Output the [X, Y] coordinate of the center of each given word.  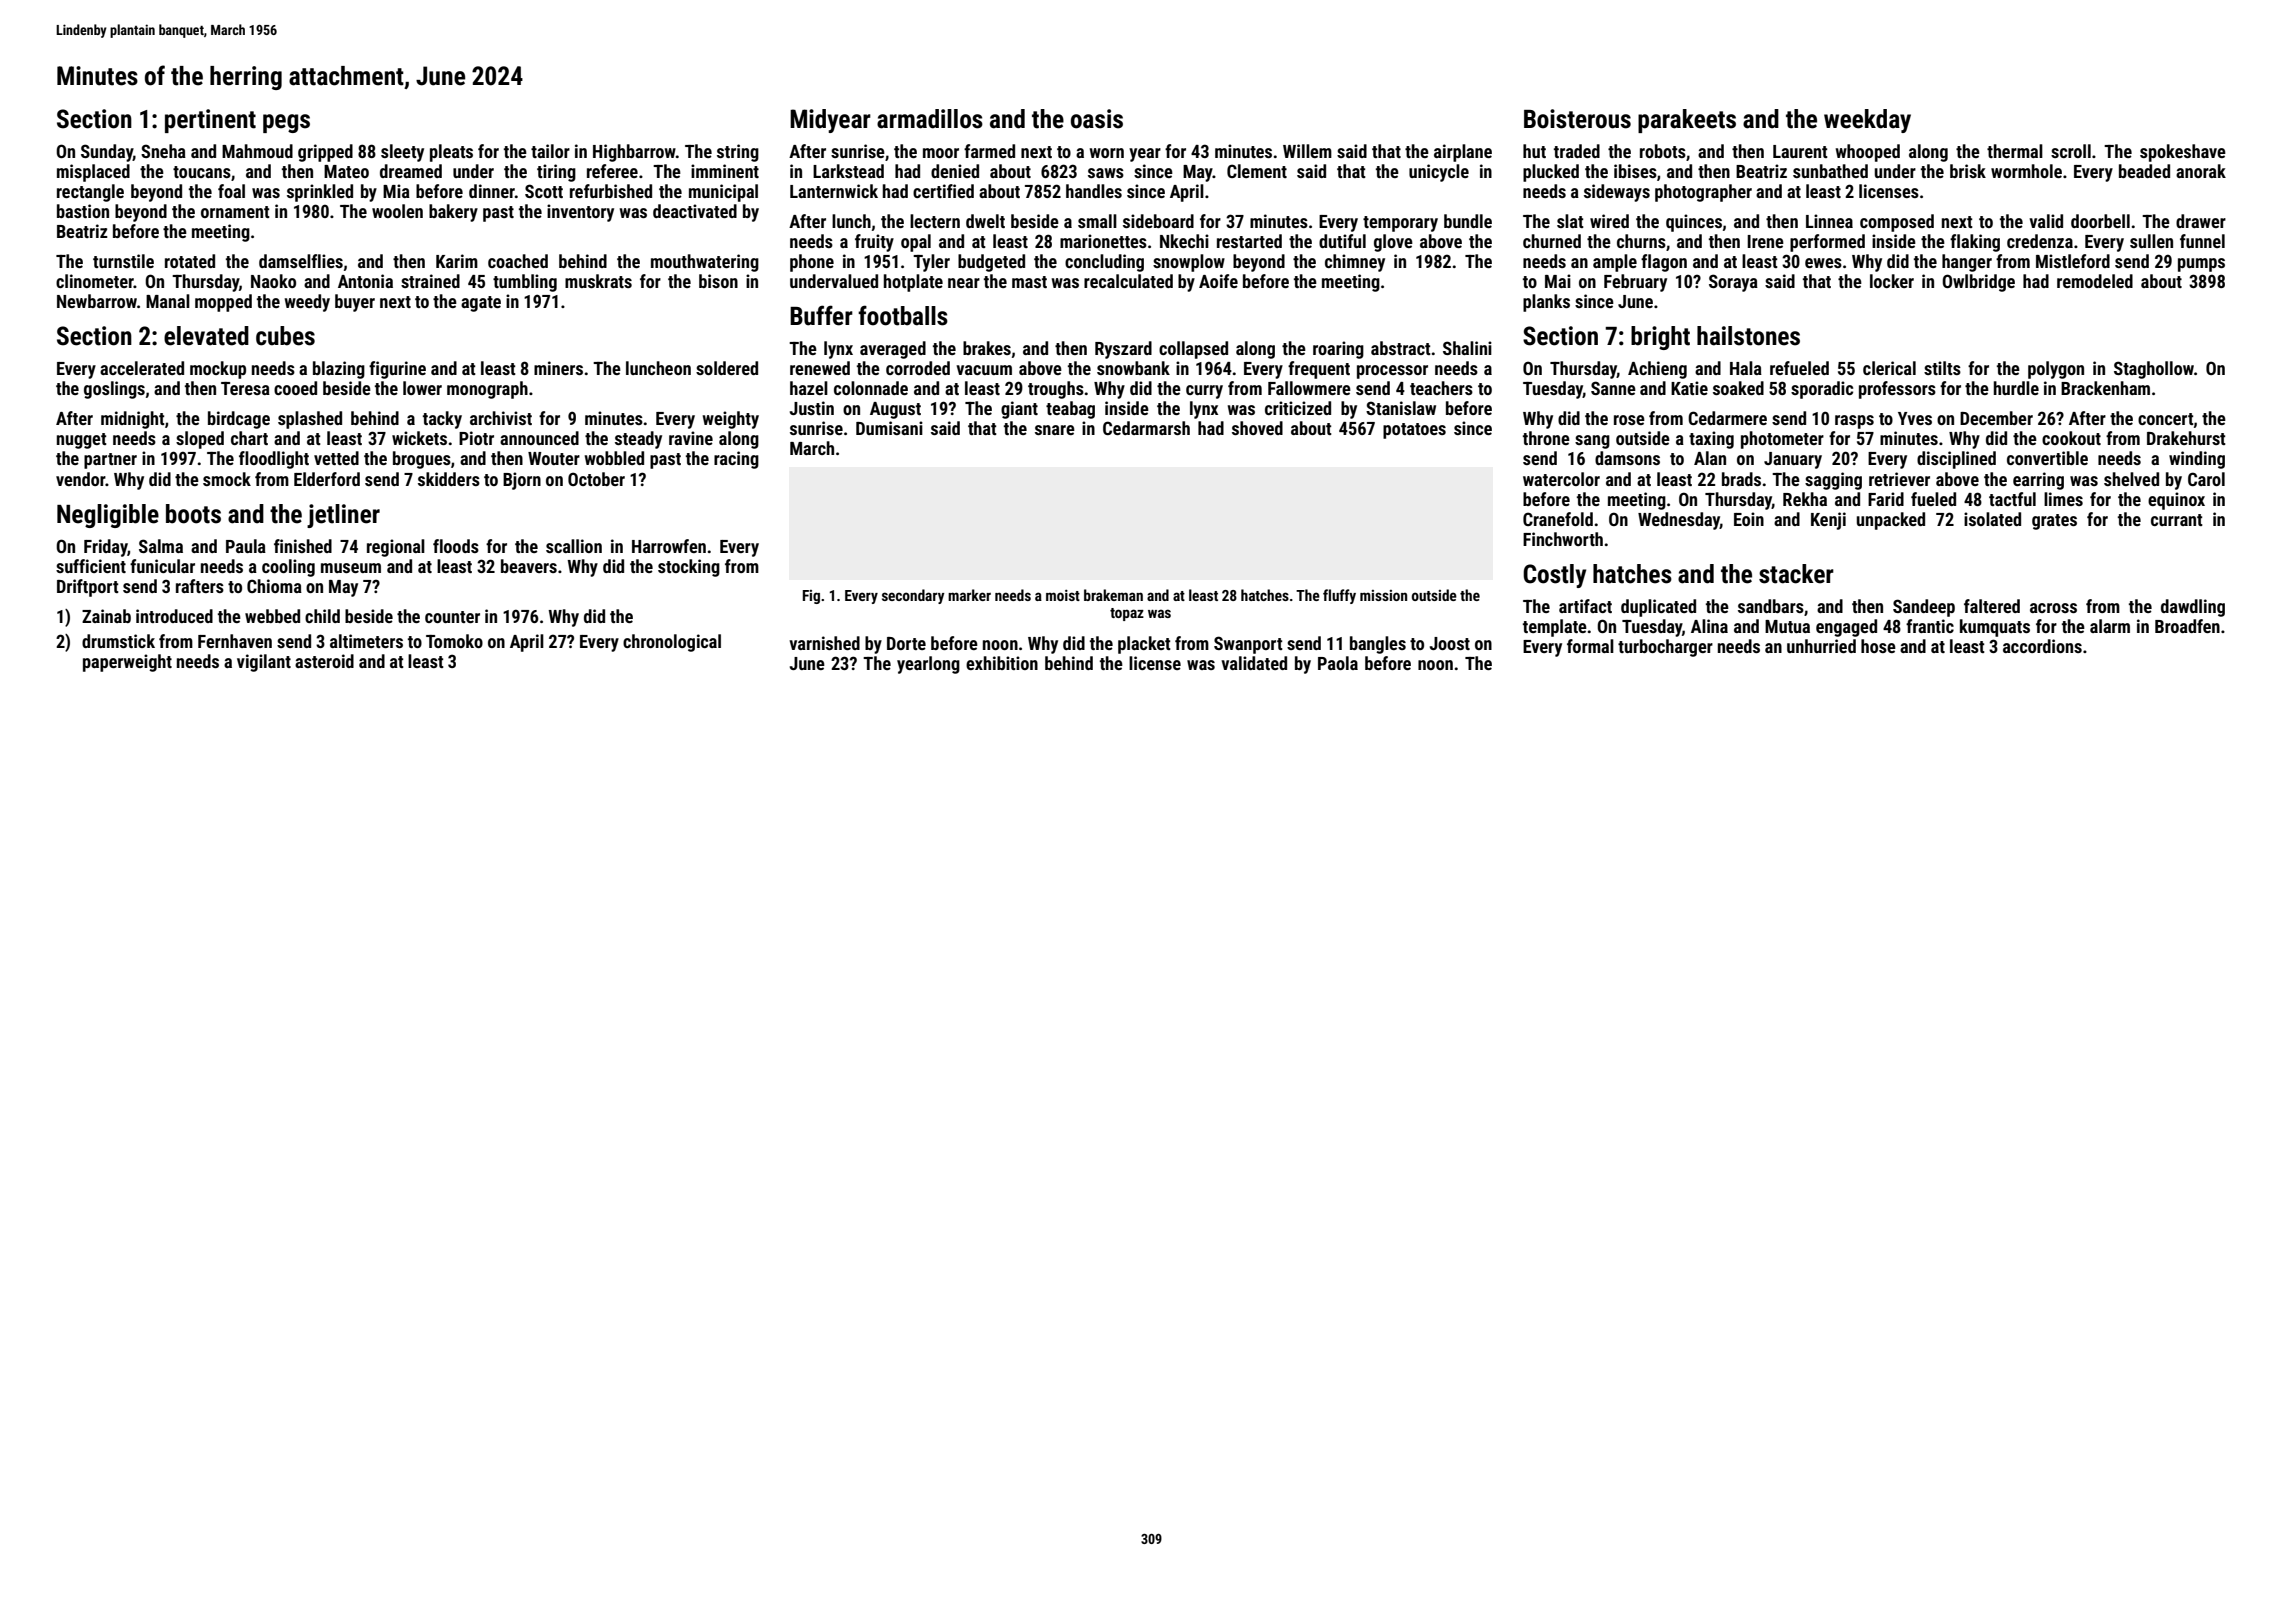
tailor [550, 151]
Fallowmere [1309, 388]
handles [1094, 191]
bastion [83, 211]
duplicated [1658, 608]
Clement [1257, 171]
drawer [2201, 221]
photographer [1703, 193]
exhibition [1002, 663]
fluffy [1339, 596]
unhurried [1821, 646]
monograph [487, 390]
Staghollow [2154, 370]
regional [396, 548]
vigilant [264, 663]
